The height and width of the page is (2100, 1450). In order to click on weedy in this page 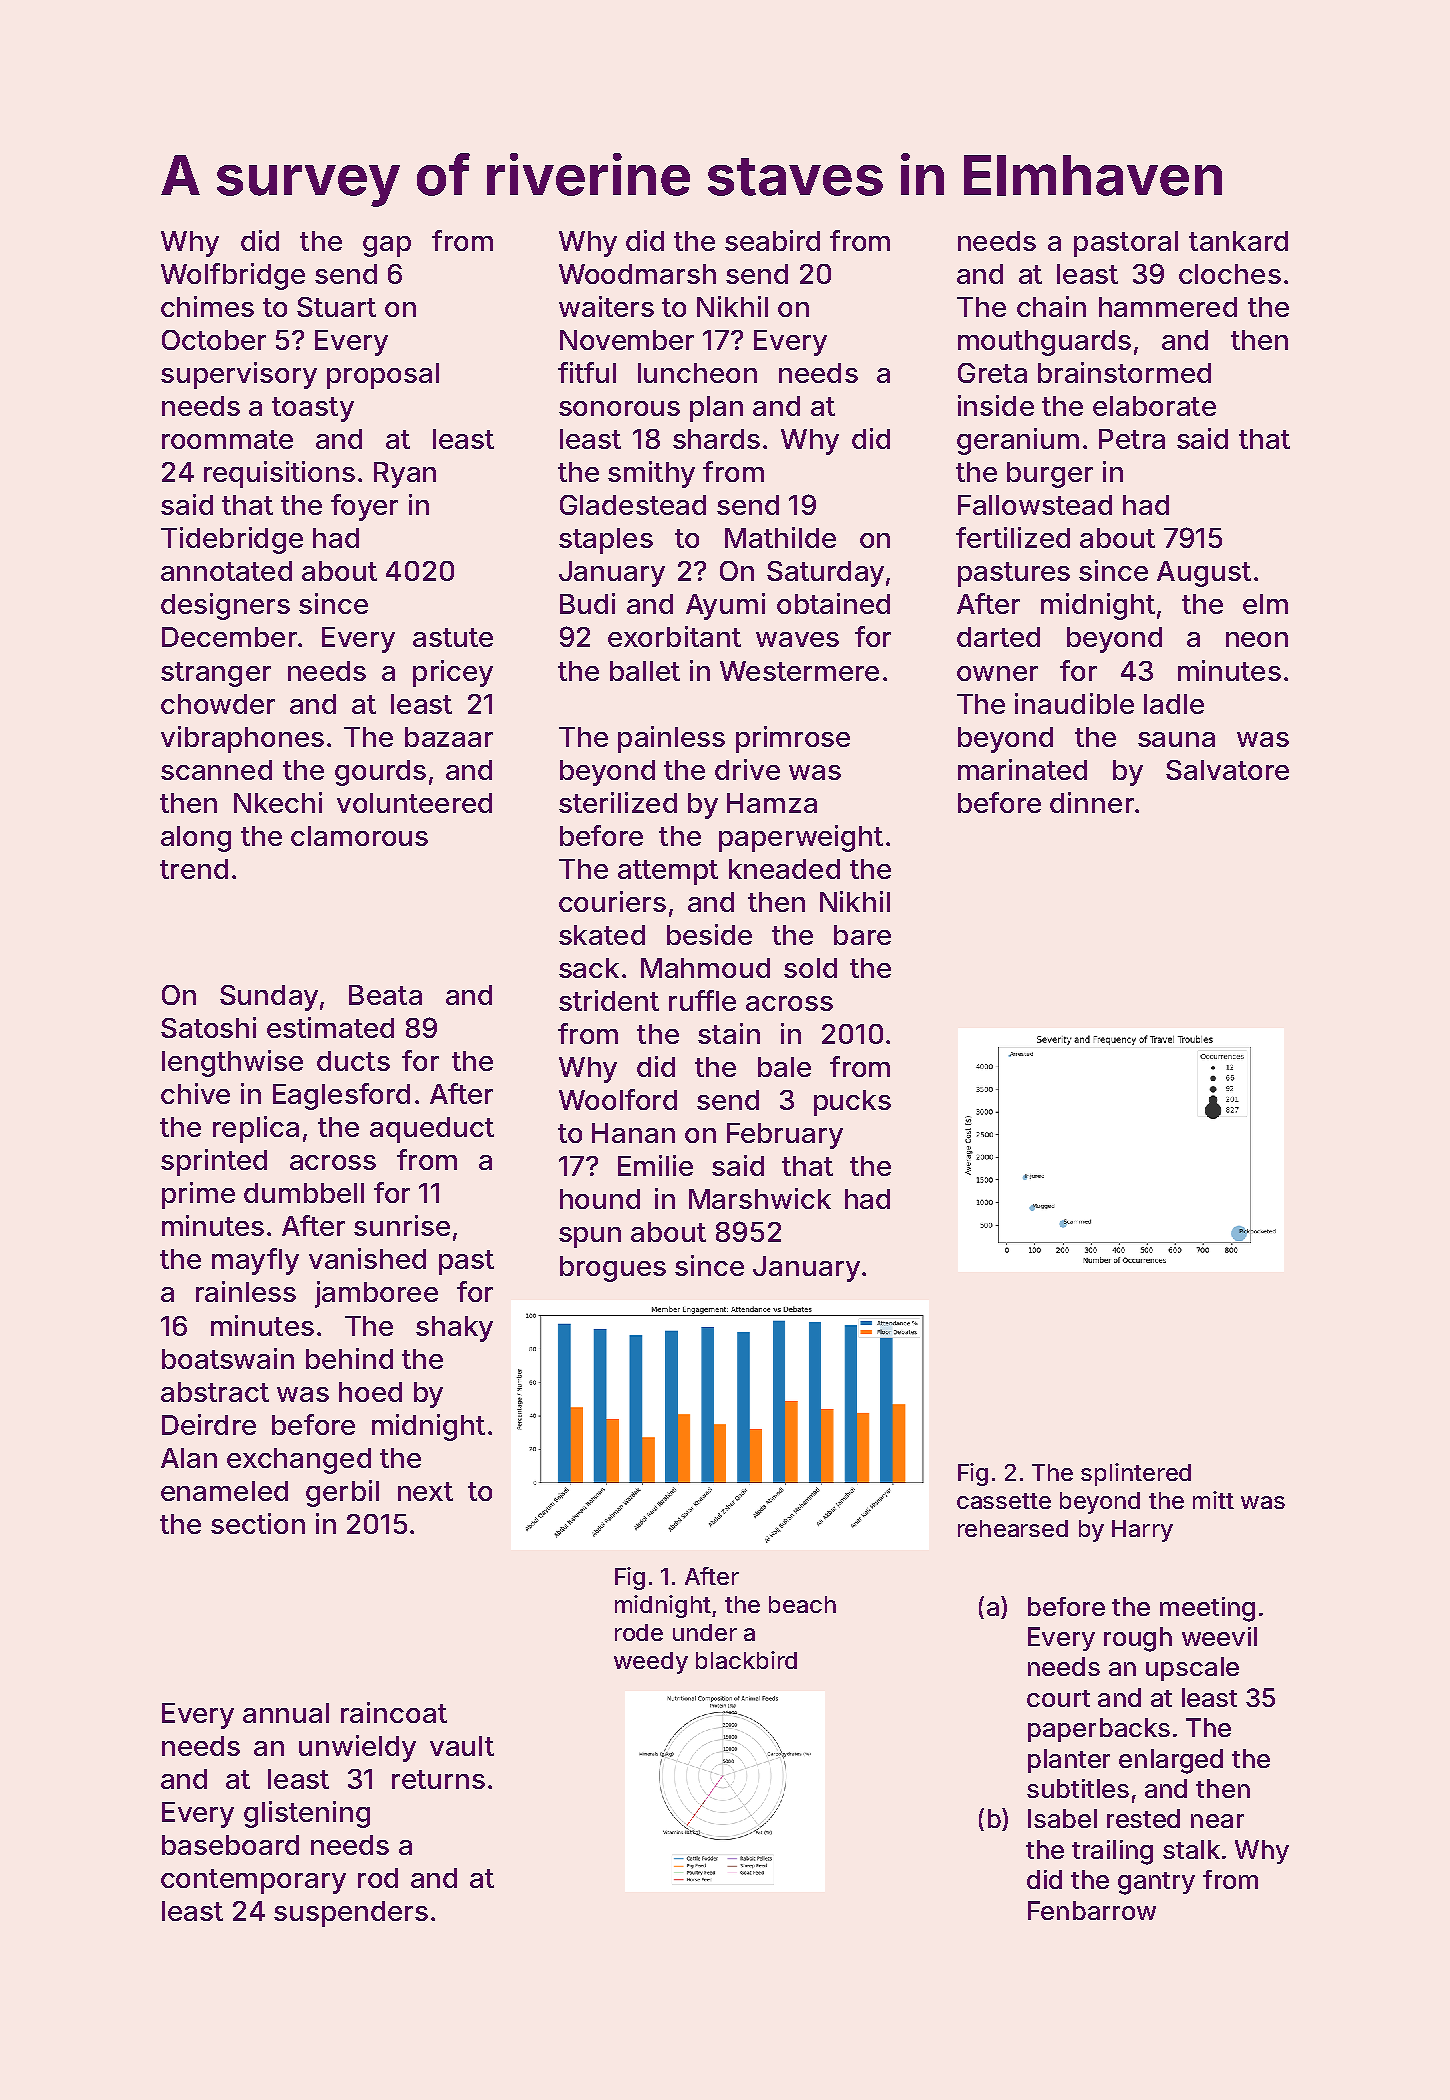, I will do `click(651, 1663)`.
